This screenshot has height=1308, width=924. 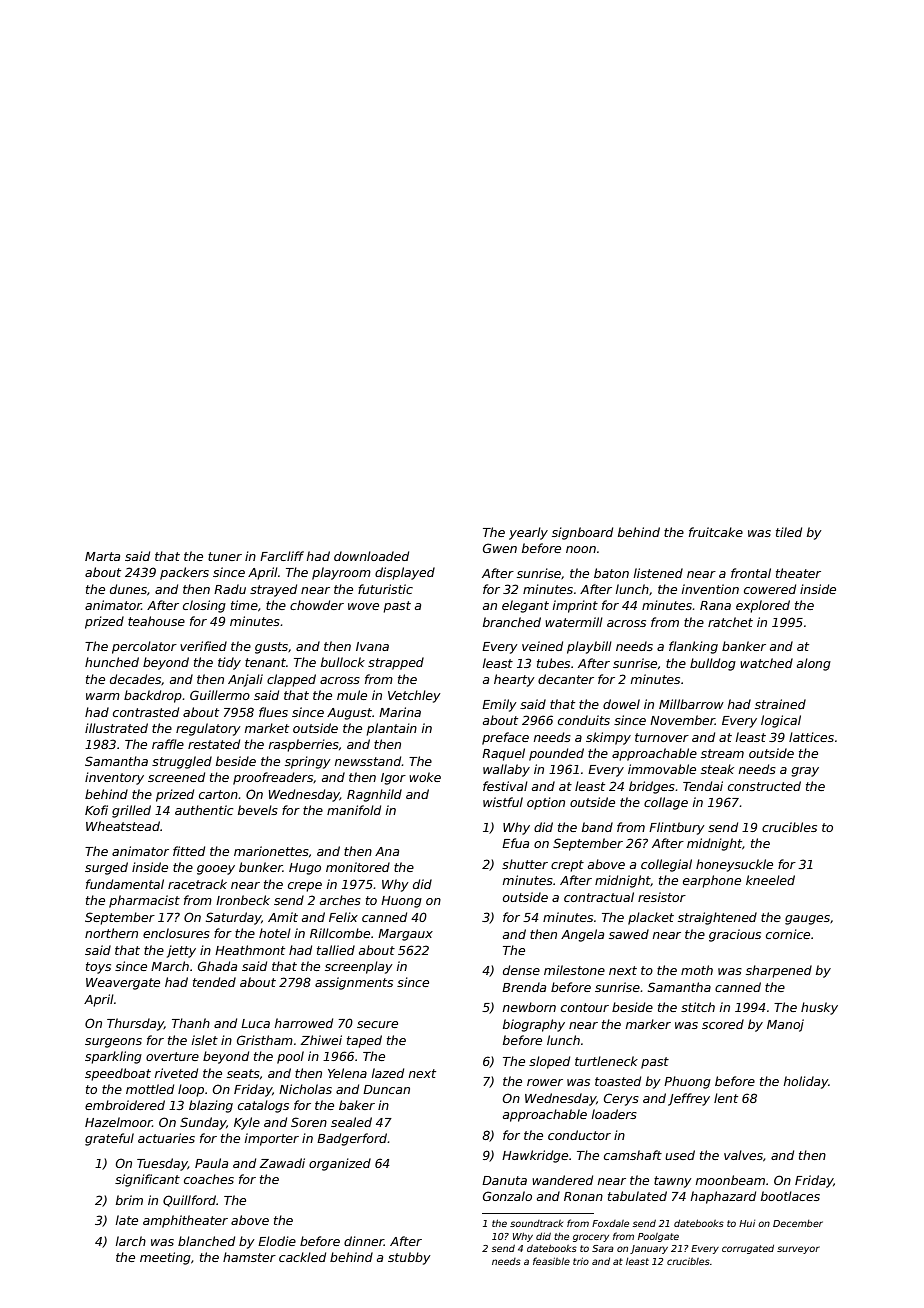 What do you see at coordinates (788, 934) in the screenshot?
I see `cornice` at bounding box center [788, 934].
